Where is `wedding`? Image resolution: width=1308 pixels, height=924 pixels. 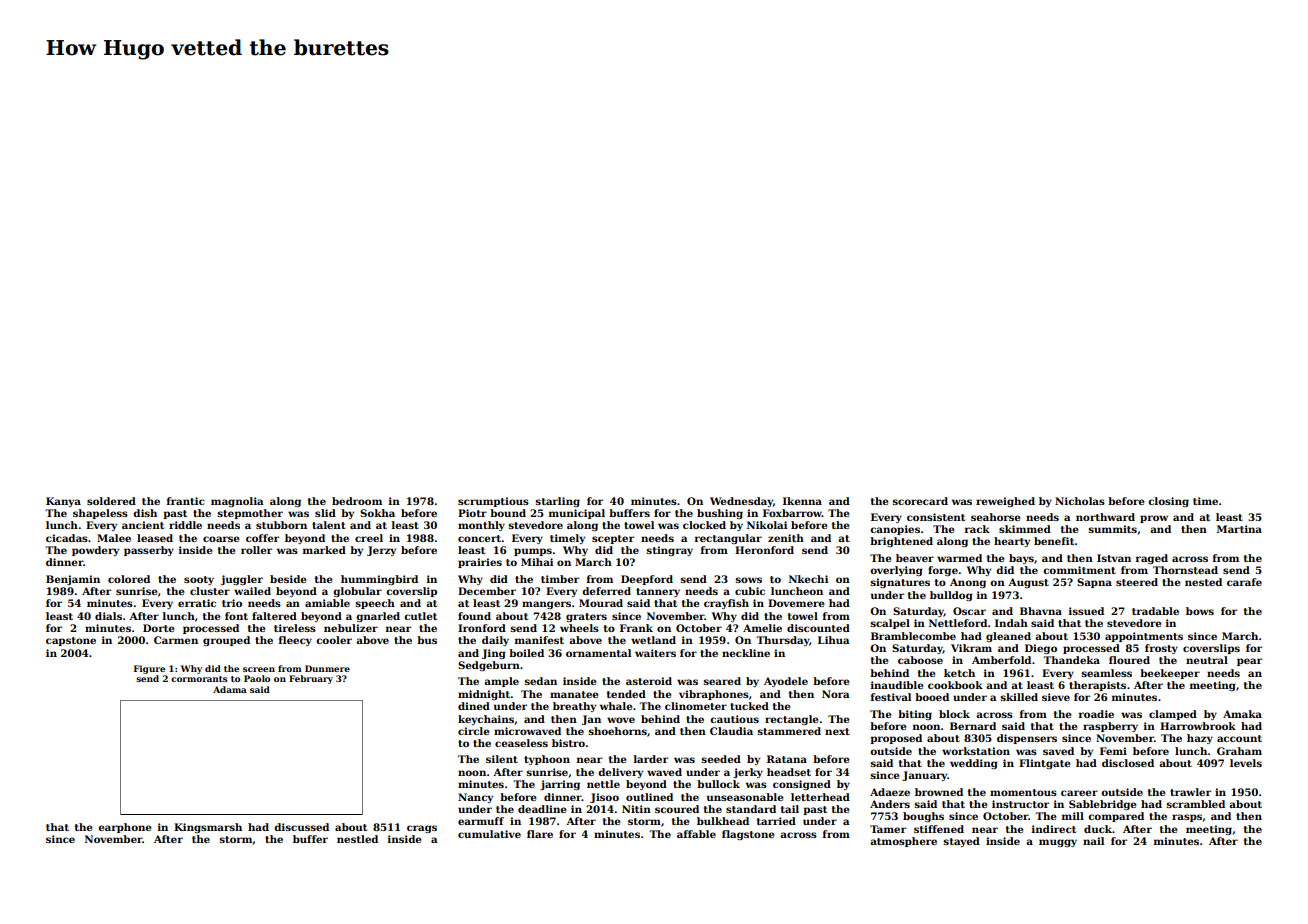
wedding is located at coordinates (974, 764).
